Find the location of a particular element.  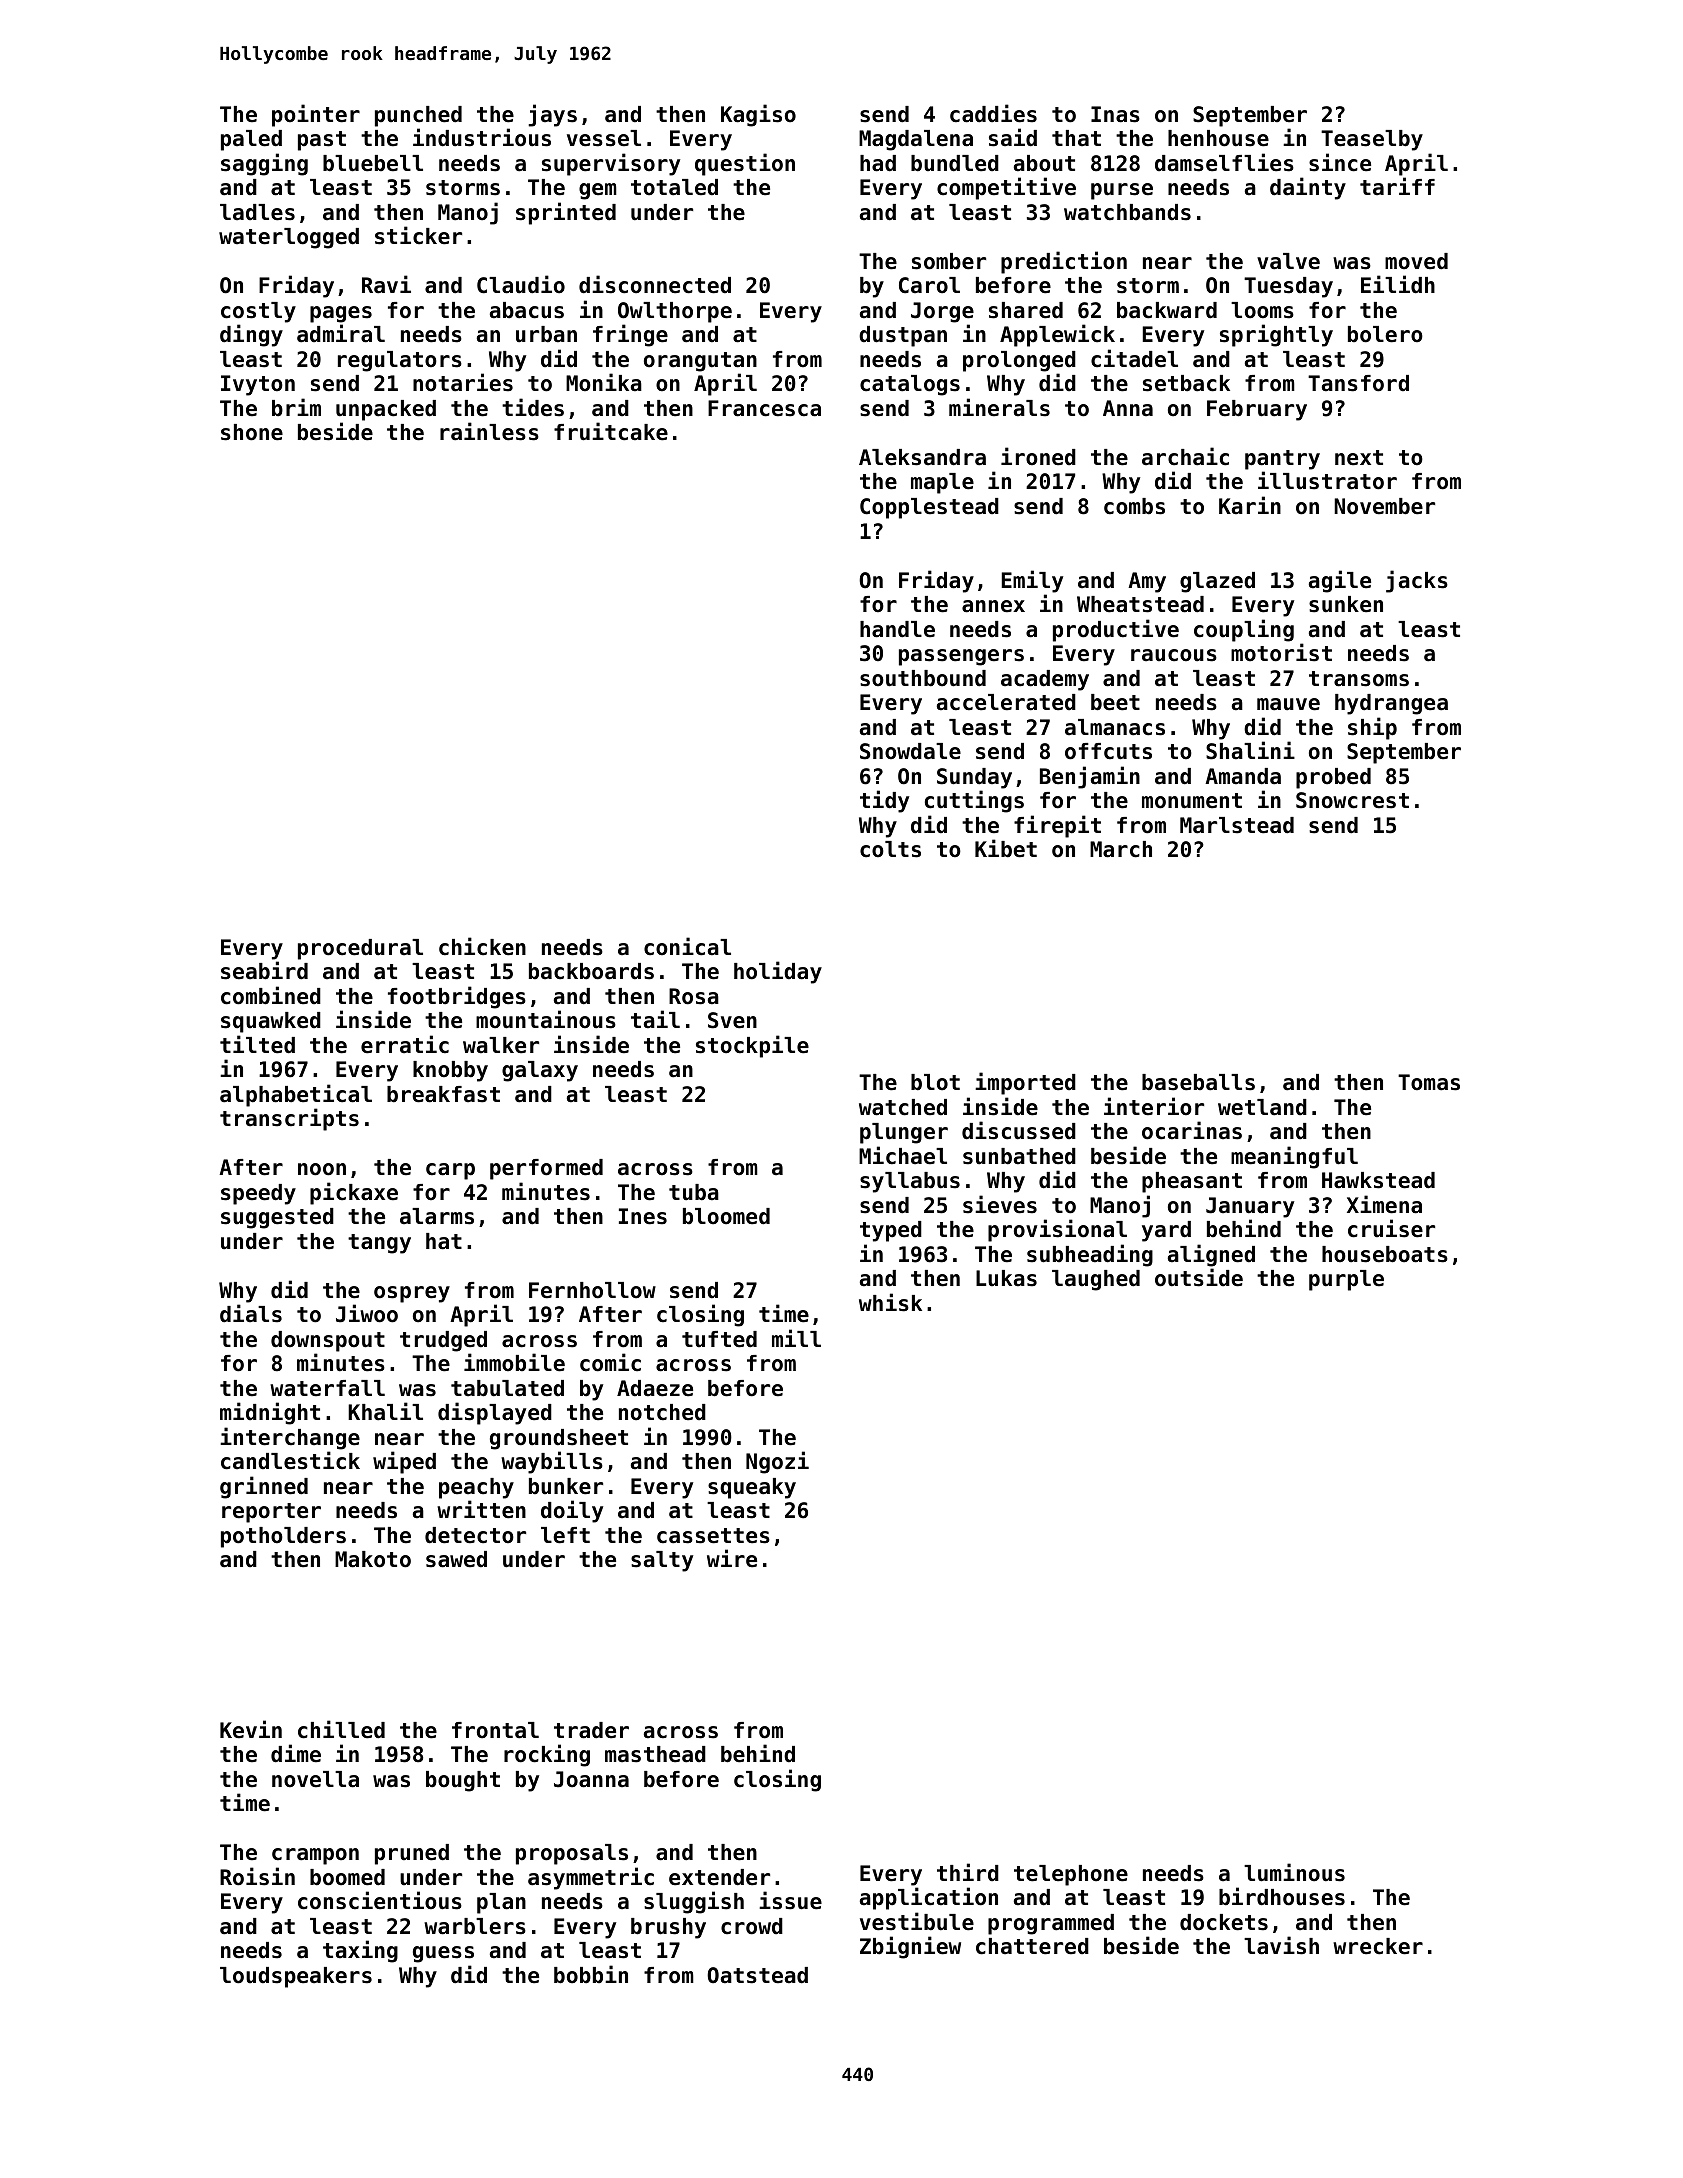

caddies is located at coordinates (993, 113).
